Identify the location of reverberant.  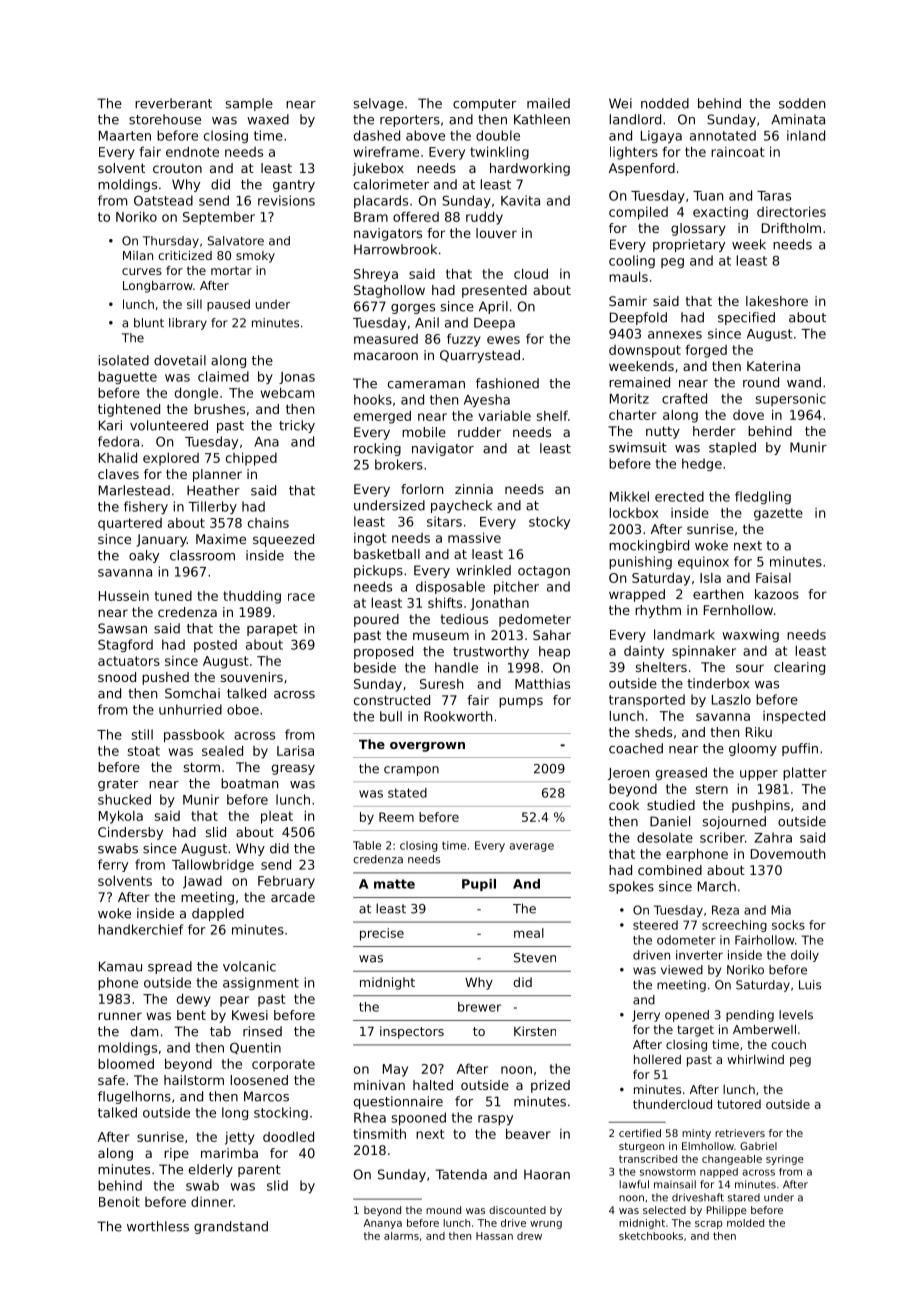
(173, 103).
